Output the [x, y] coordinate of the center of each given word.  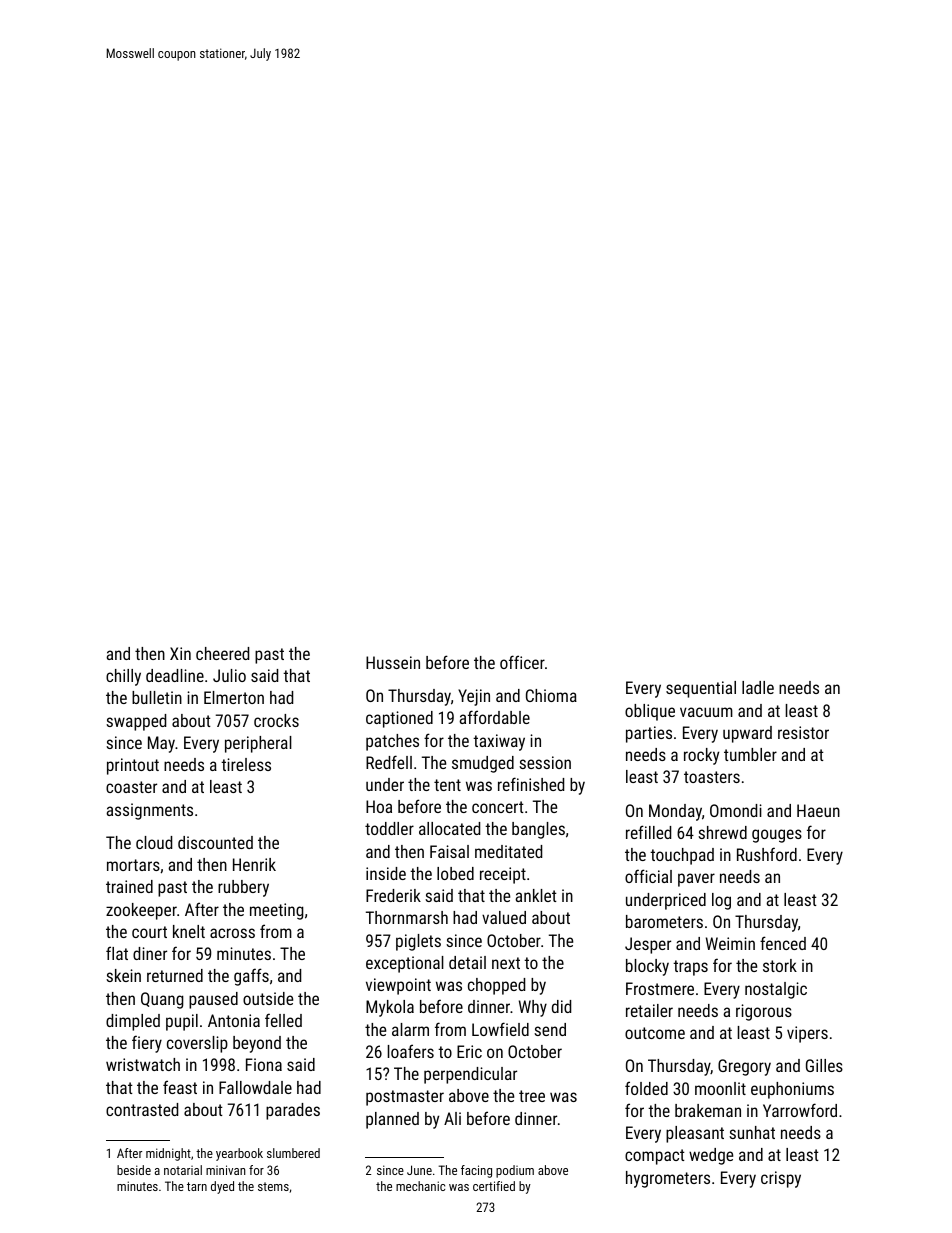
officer [522, 662]
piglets [418, 942]
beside [134, 1170]
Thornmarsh [407, 917]
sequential [701, 689]
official [648, 876]
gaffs [251, 977]
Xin [180, 653]
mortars [133, 865]
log [721, 901]
